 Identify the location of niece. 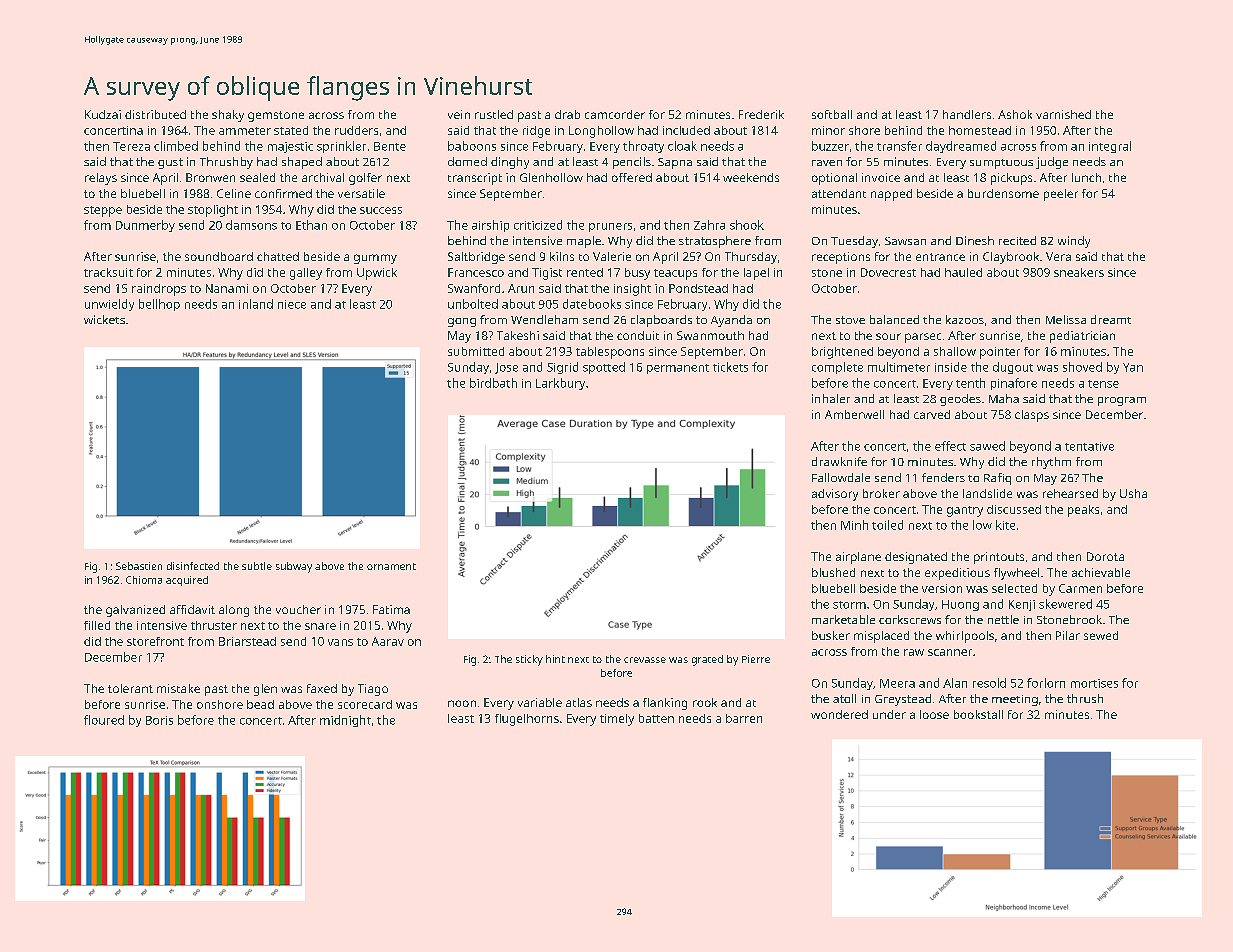
(292, 304).
